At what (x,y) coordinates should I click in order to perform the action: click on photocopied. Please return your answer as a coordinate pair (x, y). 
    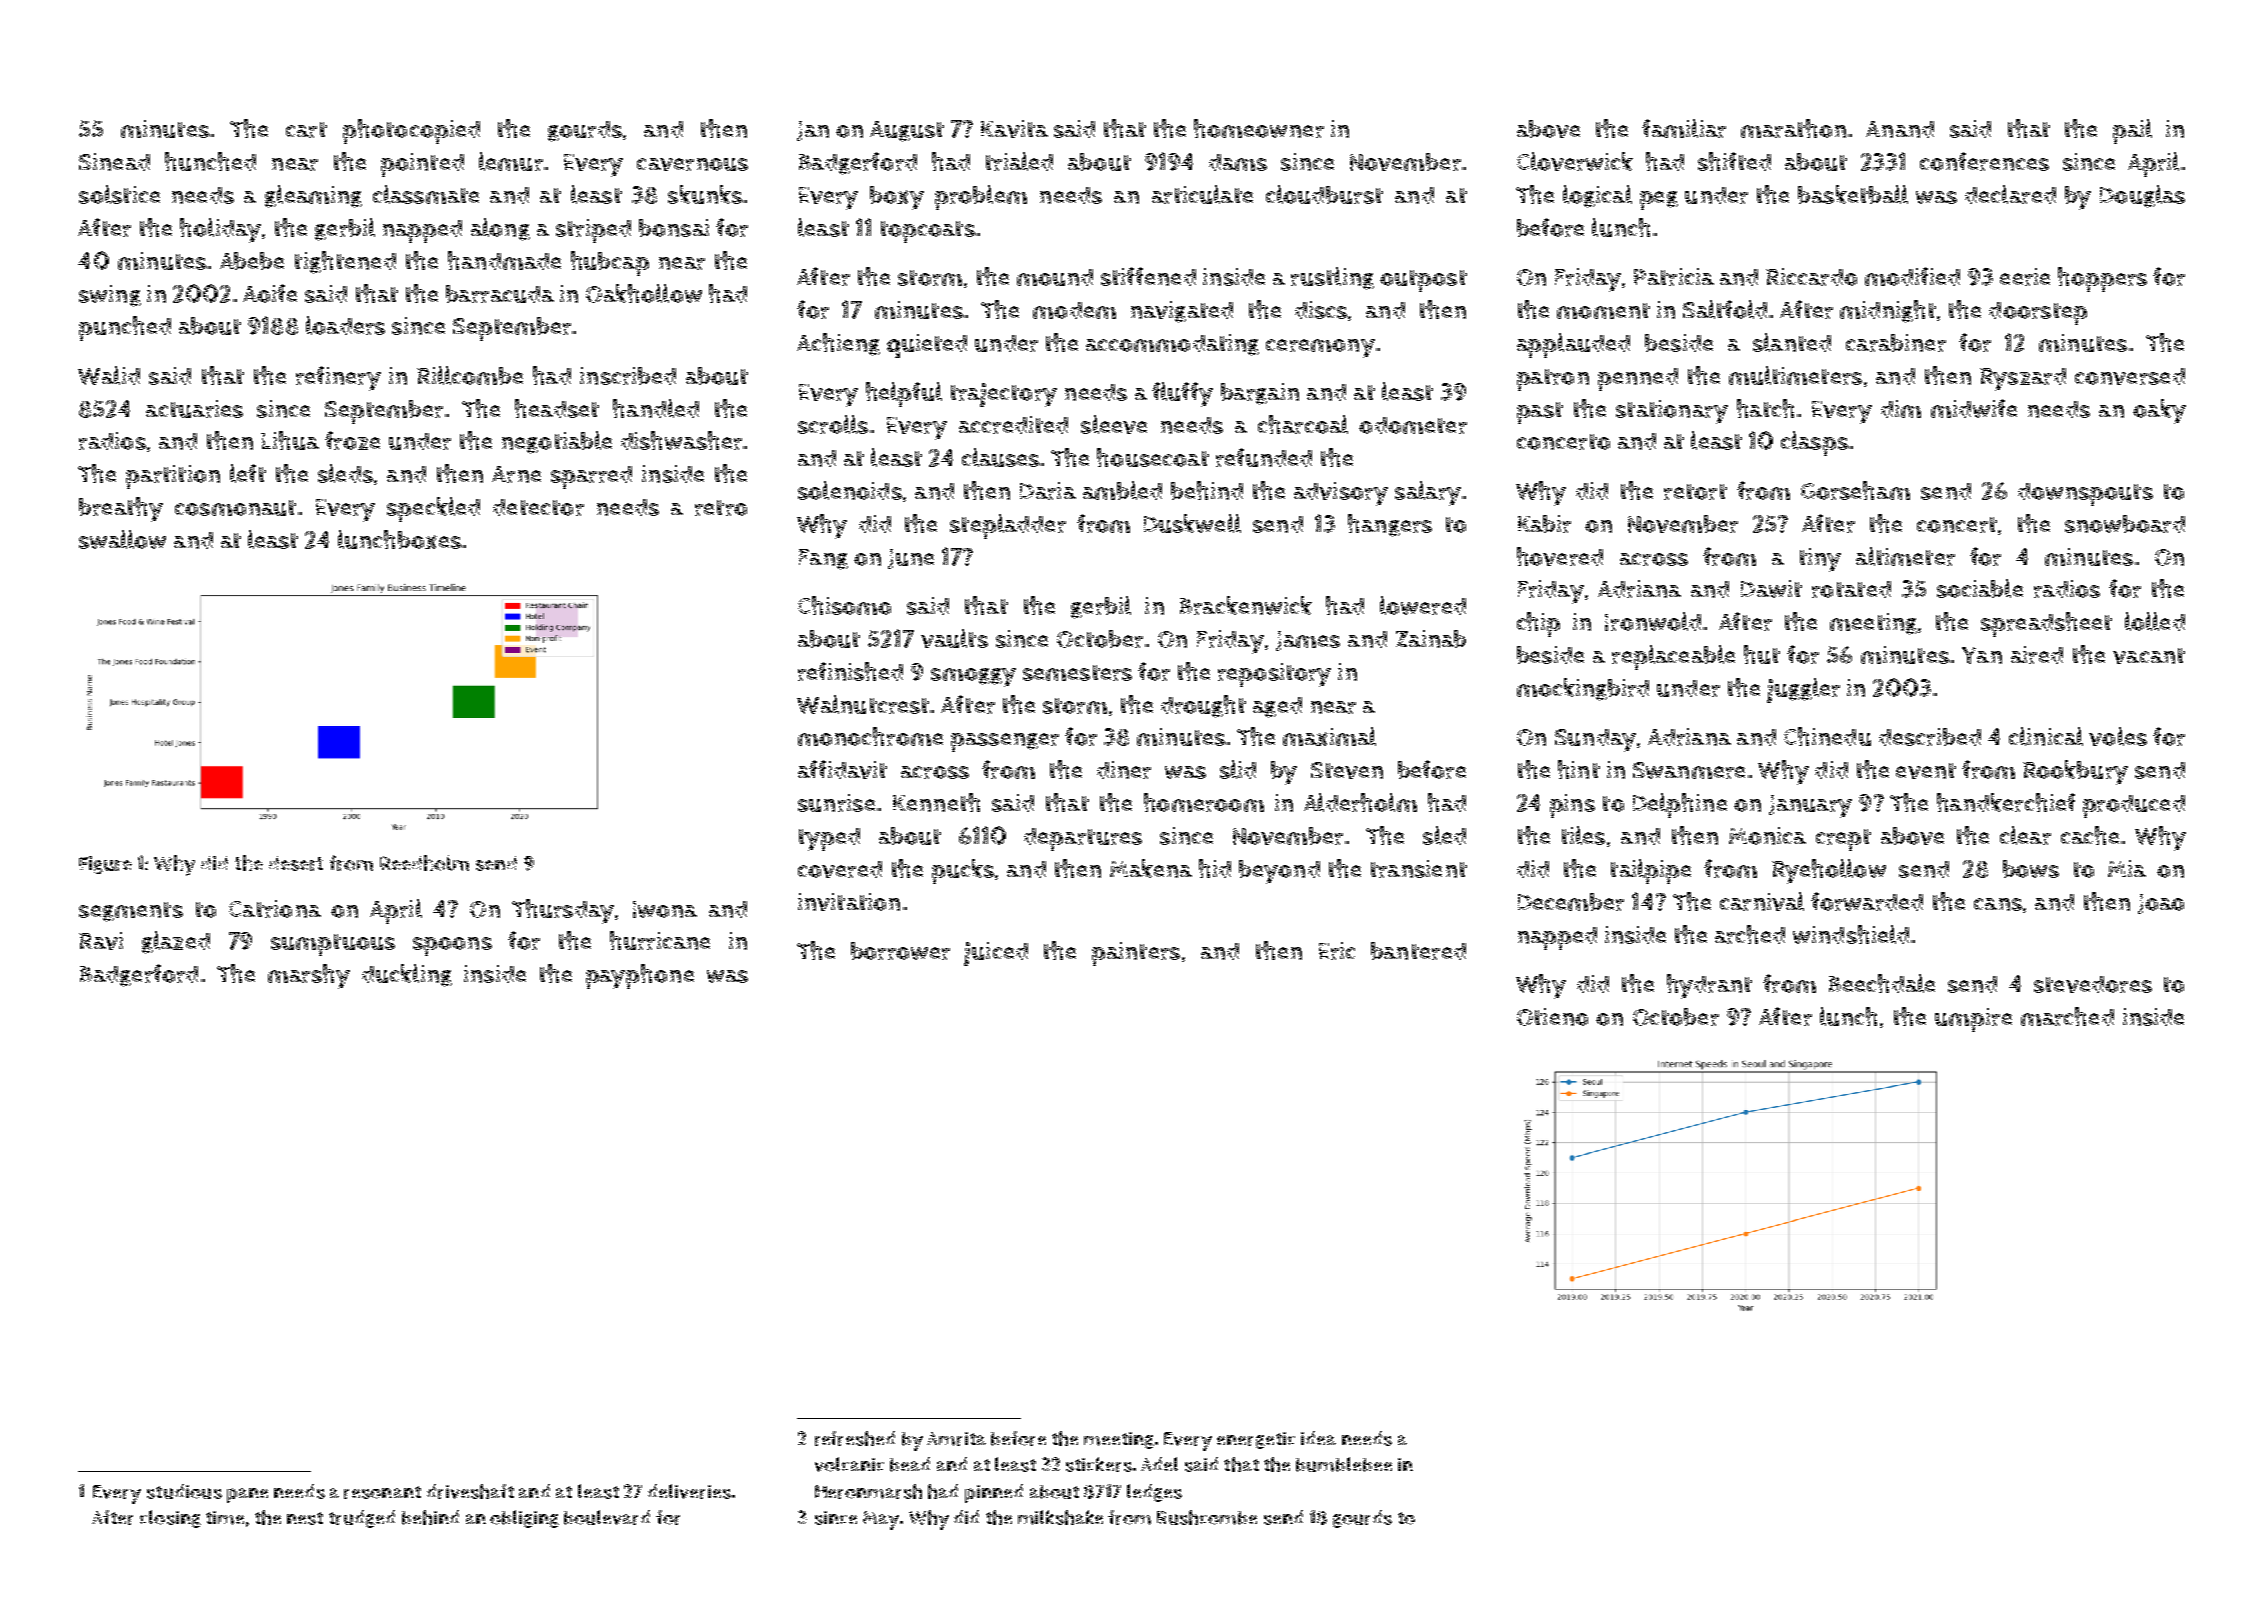
    Looking at the image, I should click on (411, 131).
